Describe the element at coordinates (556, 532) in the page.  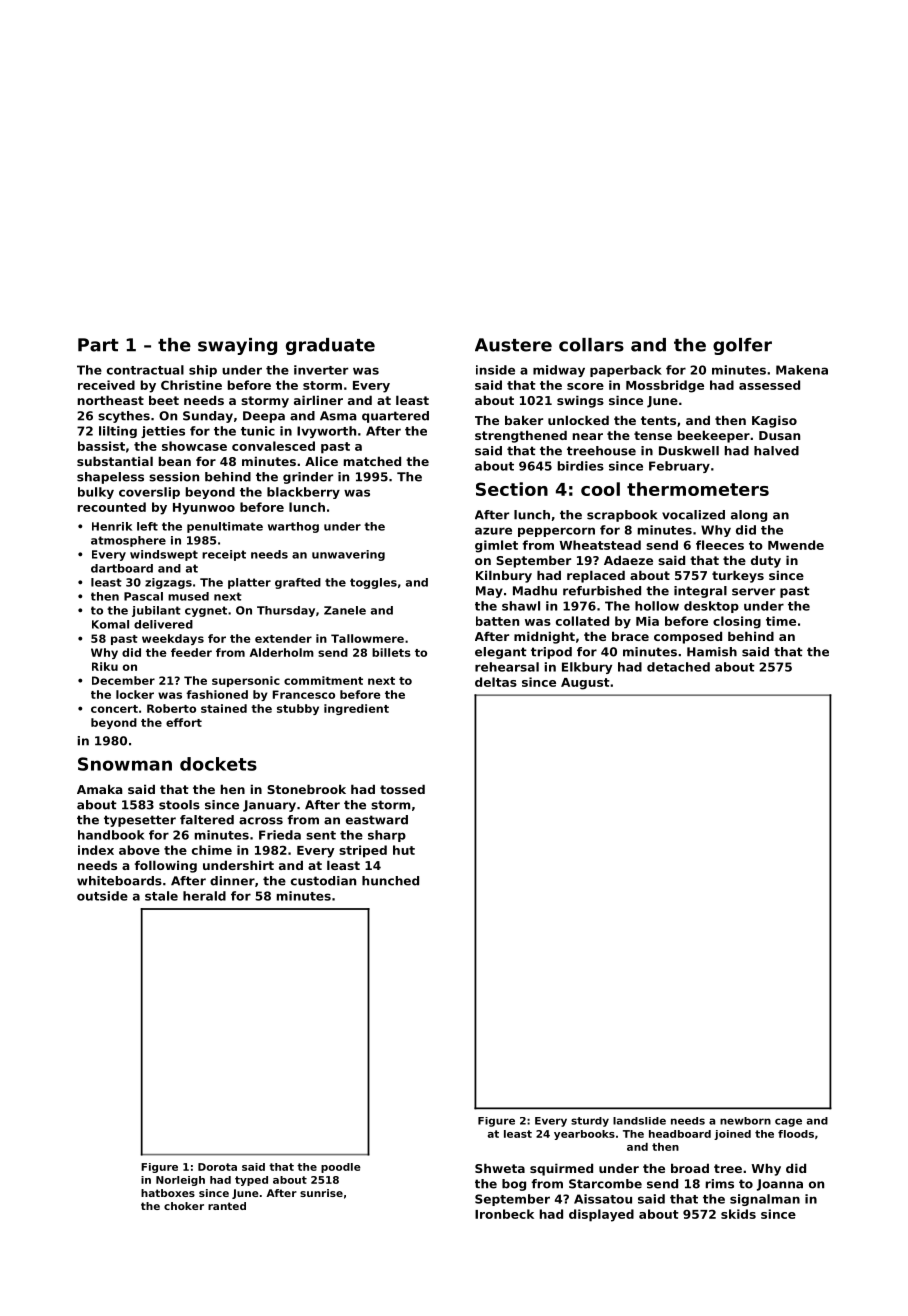
I see `peppercorn` at that location.
